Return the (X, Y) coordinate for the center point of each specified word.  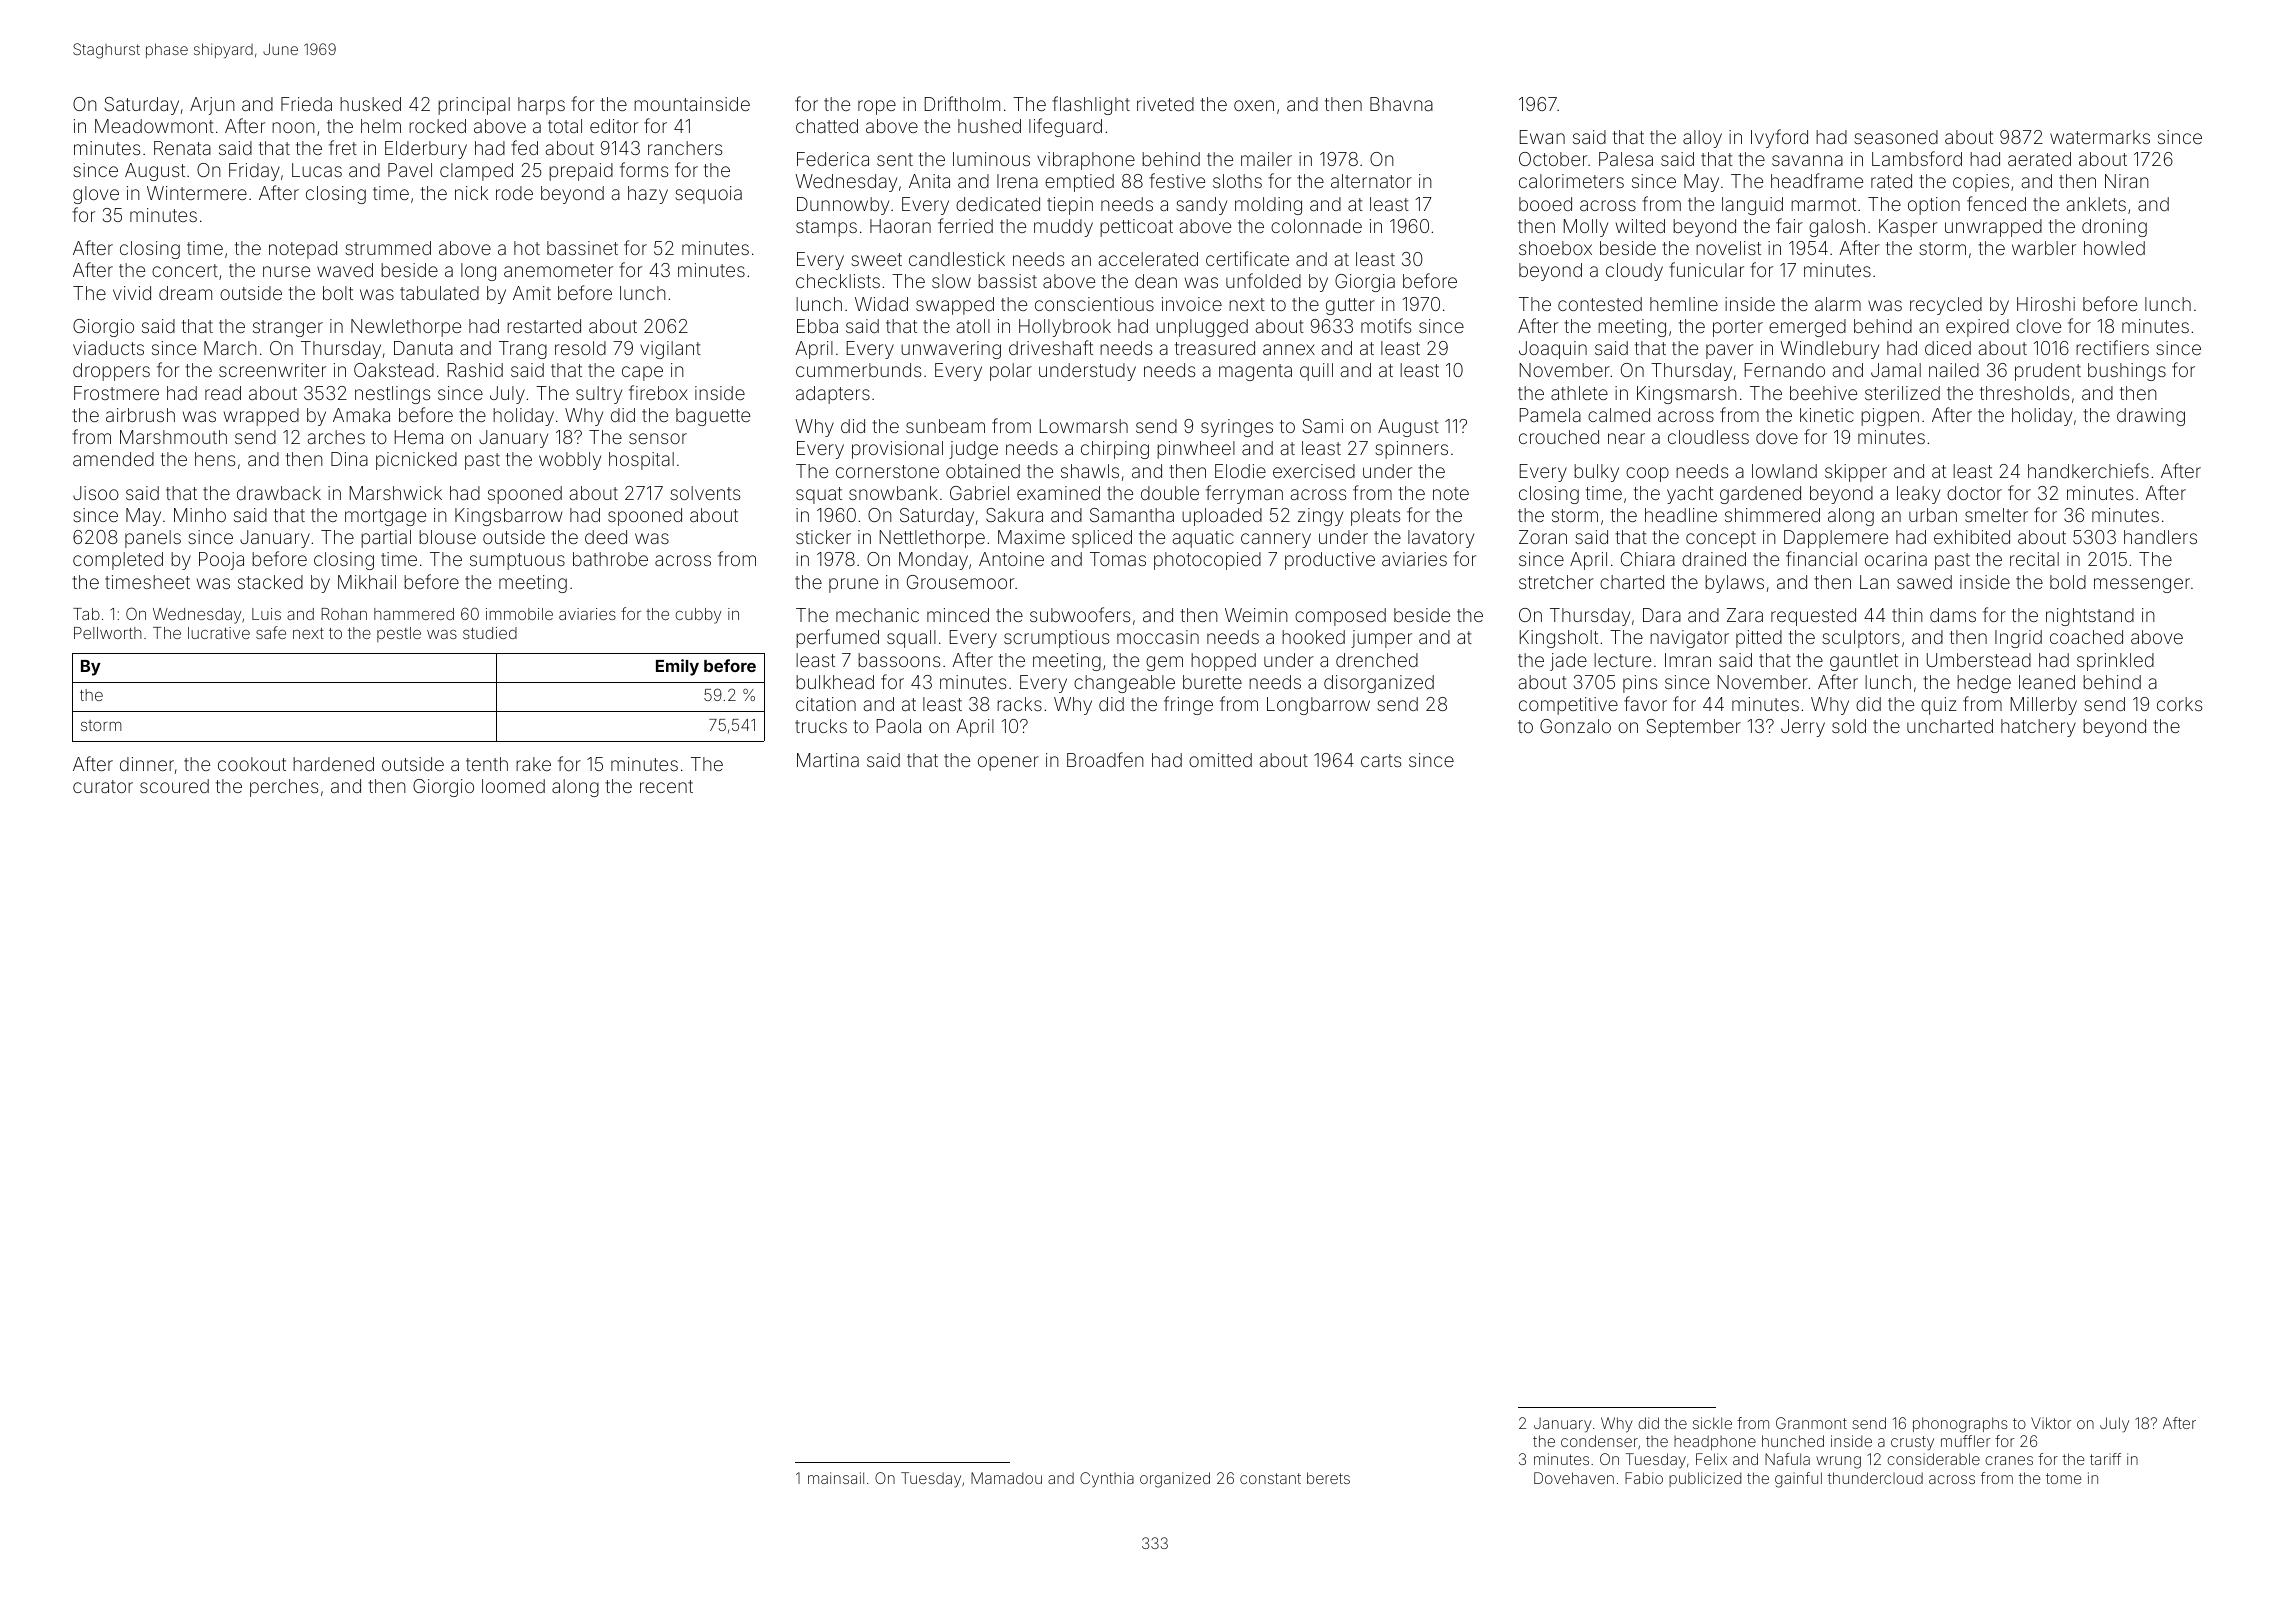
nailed (1954, 370)
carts (1381, 760)
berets (1328, 1478)
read (223, 393)
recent (666, 786)
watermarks (2100, 137)
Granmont (1811, 1423)
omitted (1220, 760)
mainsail (836, 1478)
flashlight (1091, 105)
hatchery (2038, 728)
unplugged (1202, 328)
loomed (513, 786)
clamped (476, 172)
